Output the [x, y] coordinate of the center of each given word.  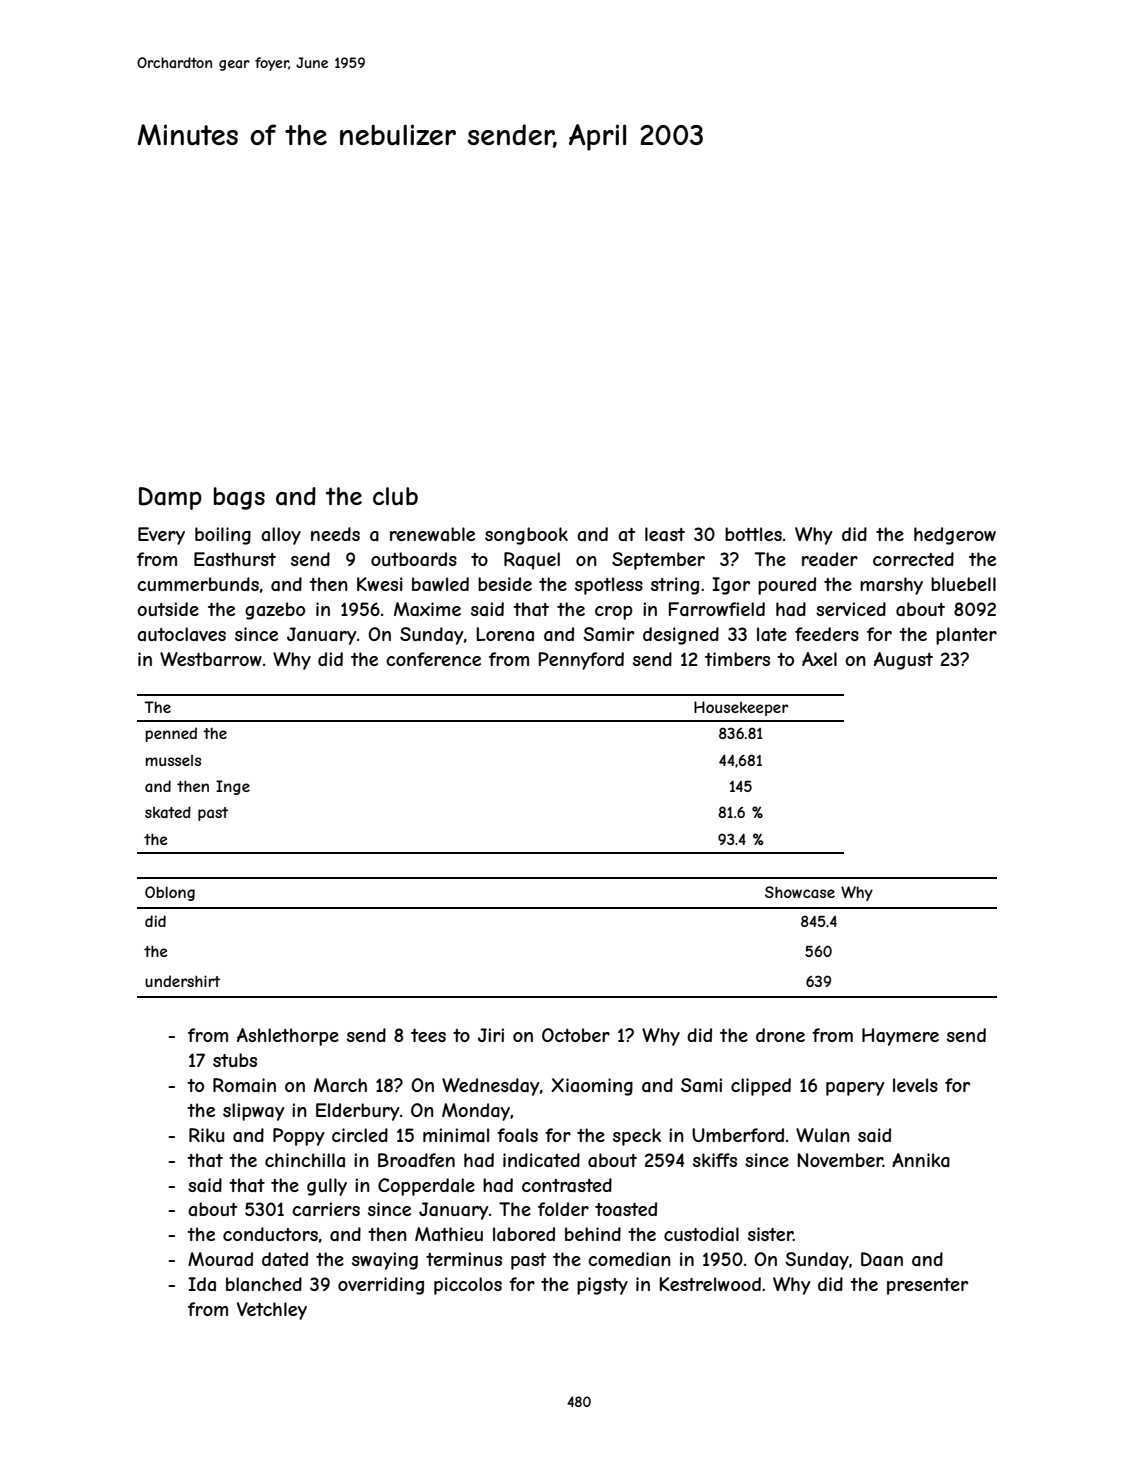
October [576, 1035]
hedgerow [955, 536]
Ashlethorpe [288, 1037]
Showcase [800, 892]
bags [239, 498]
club [395, 496]
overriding [381, 1286]
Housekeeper [741, 708]
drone [780, 1035]
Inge [233, 787]
